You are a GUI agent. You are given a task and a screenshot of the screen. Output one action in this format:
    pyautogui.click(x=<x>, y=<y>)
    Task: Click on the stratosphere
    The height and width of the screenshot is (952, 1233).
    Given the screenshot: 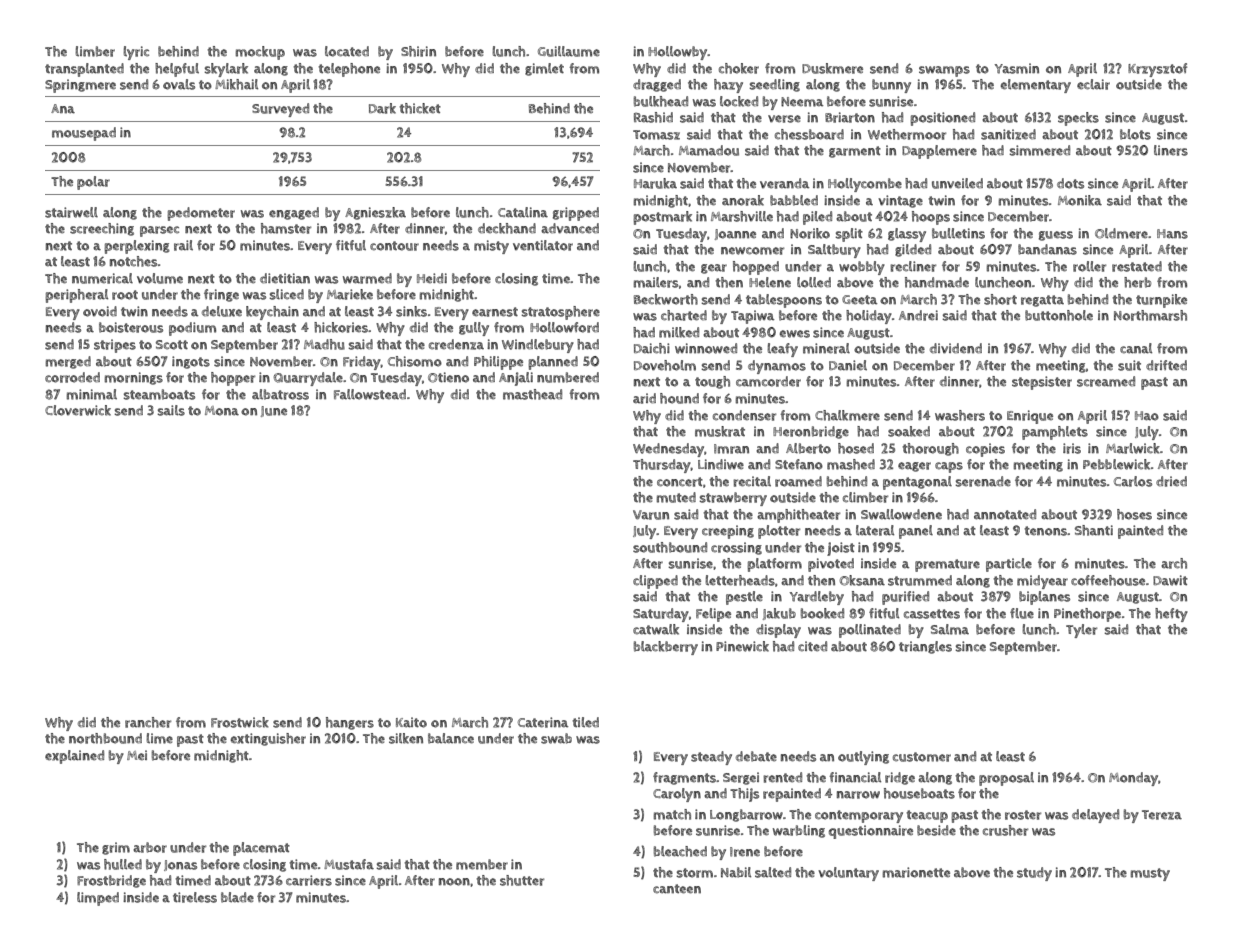 What is the action you would take?
    pyautogui.click(x=560, y=313)
